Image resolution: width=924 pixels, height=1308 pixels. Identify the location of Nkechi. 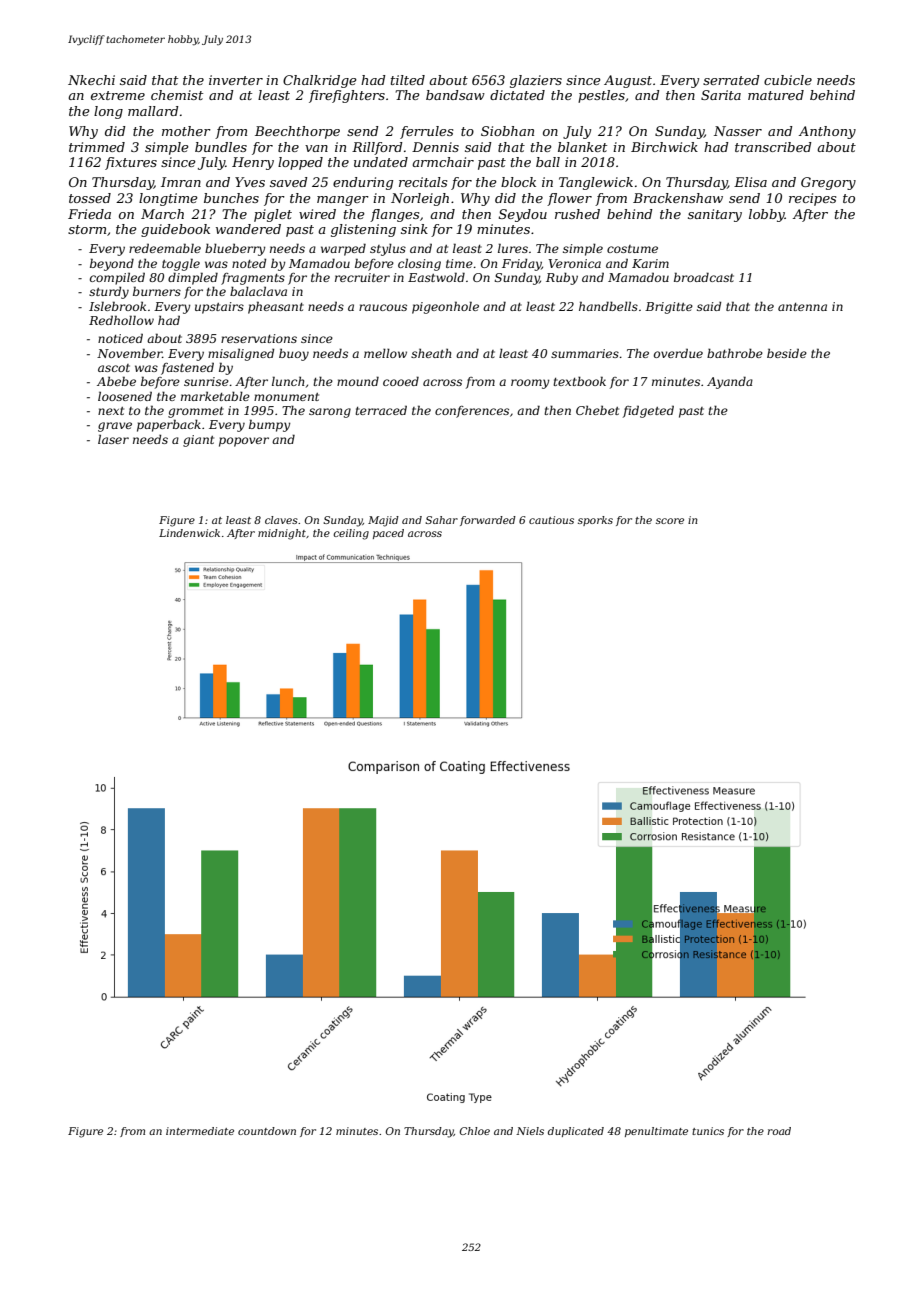
(91, 80).
